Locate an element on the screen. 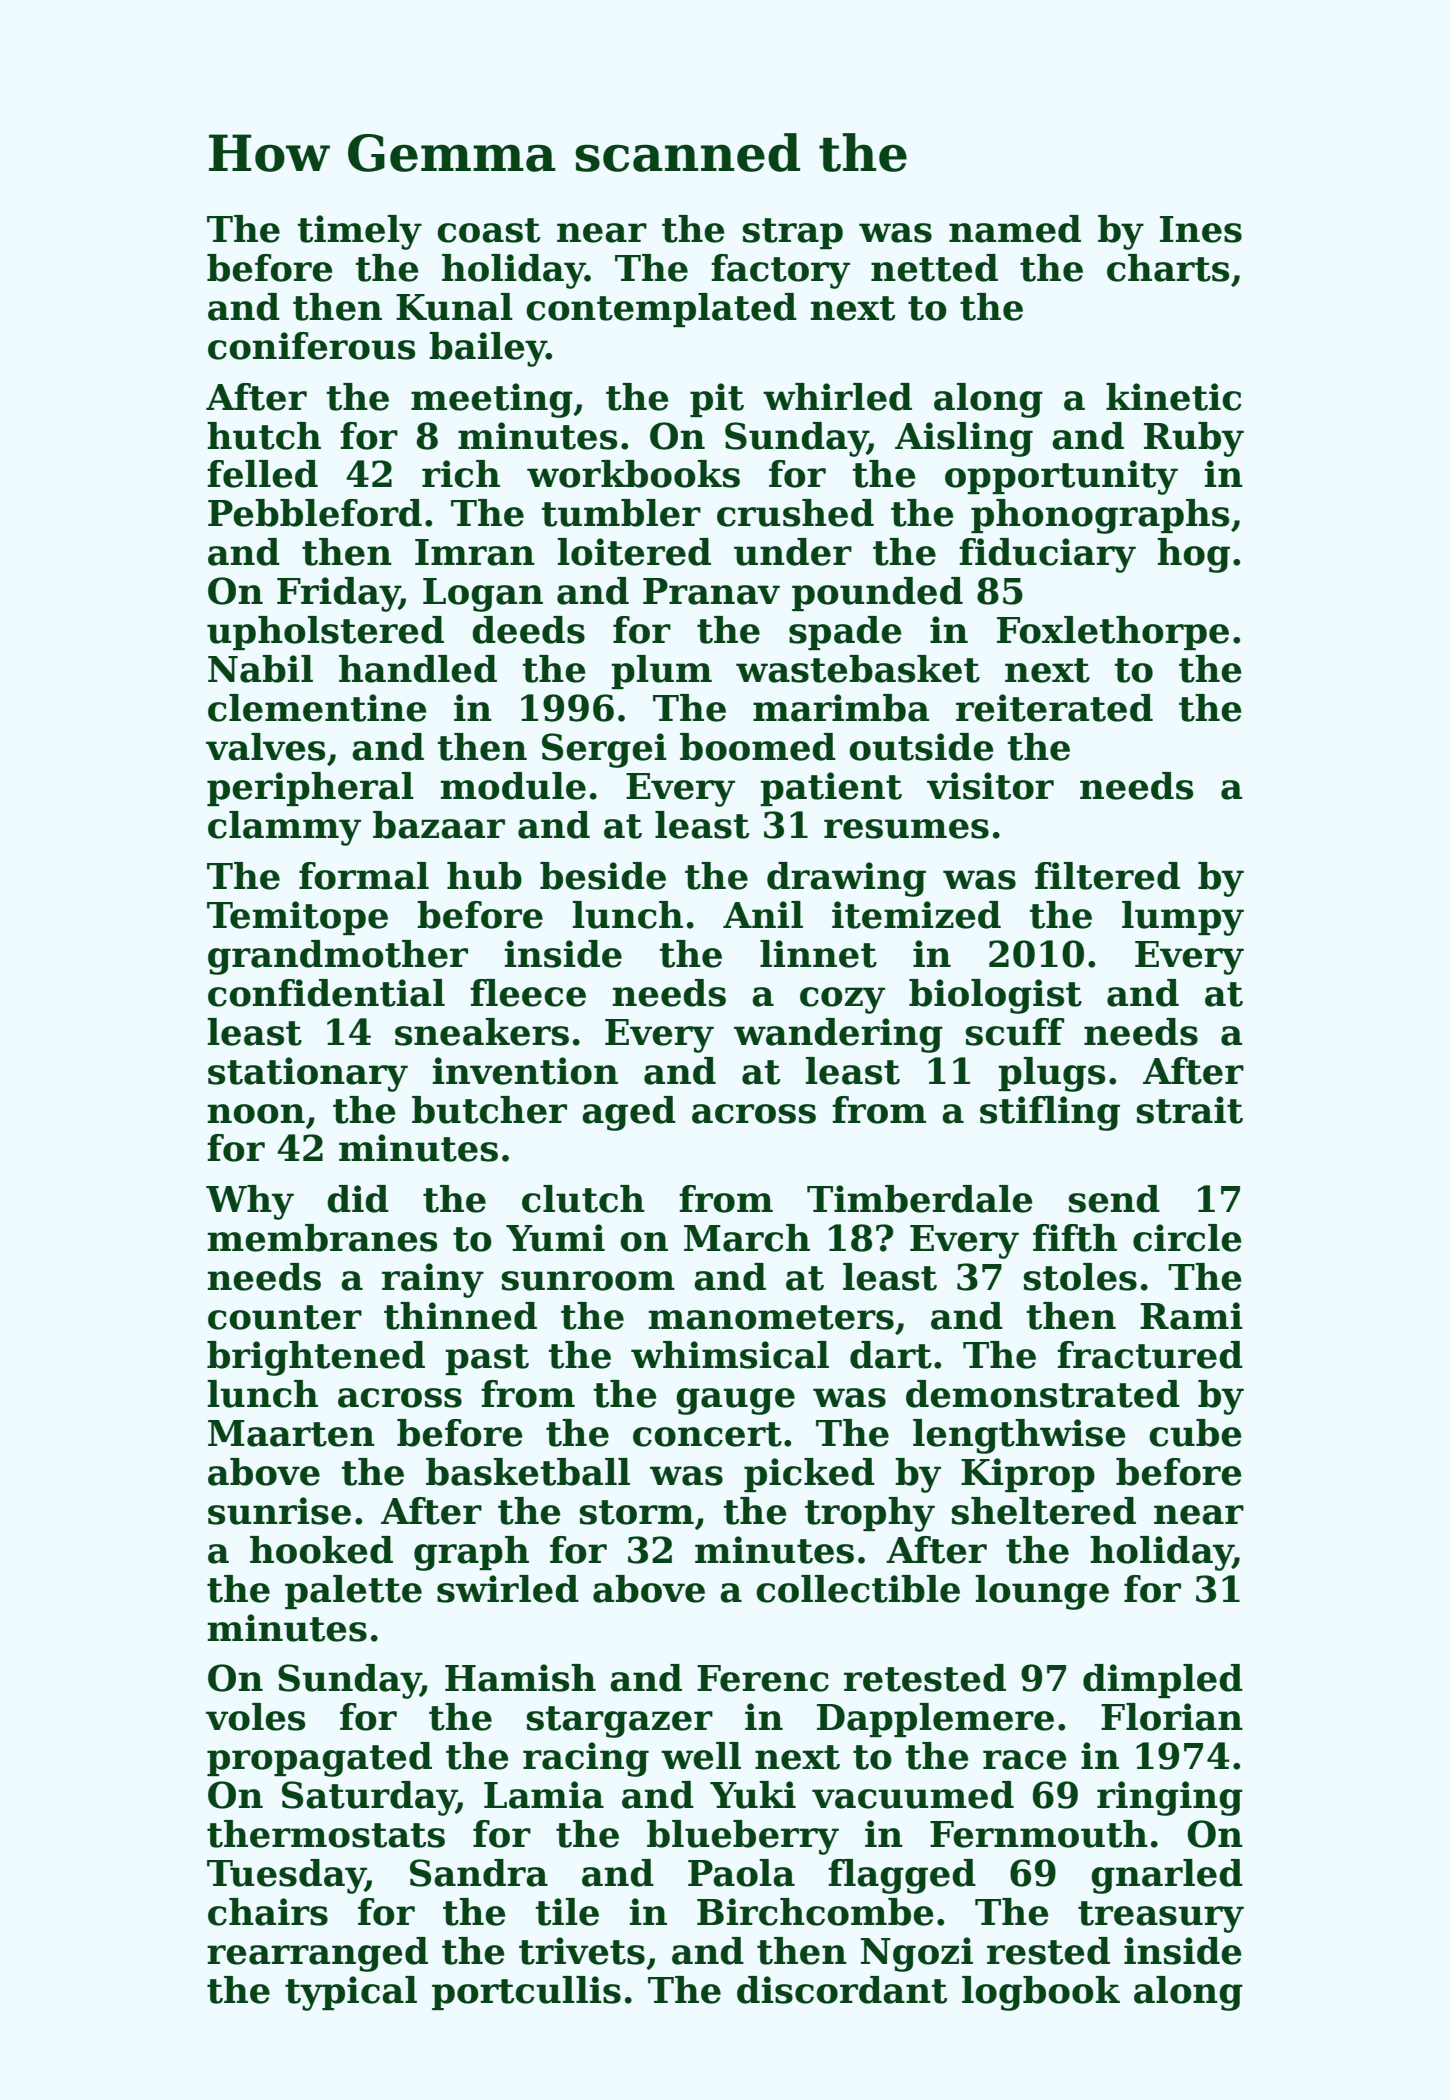 This screenshot has width=1450, height=2100. hog is located at coordinates (1193, 555).
